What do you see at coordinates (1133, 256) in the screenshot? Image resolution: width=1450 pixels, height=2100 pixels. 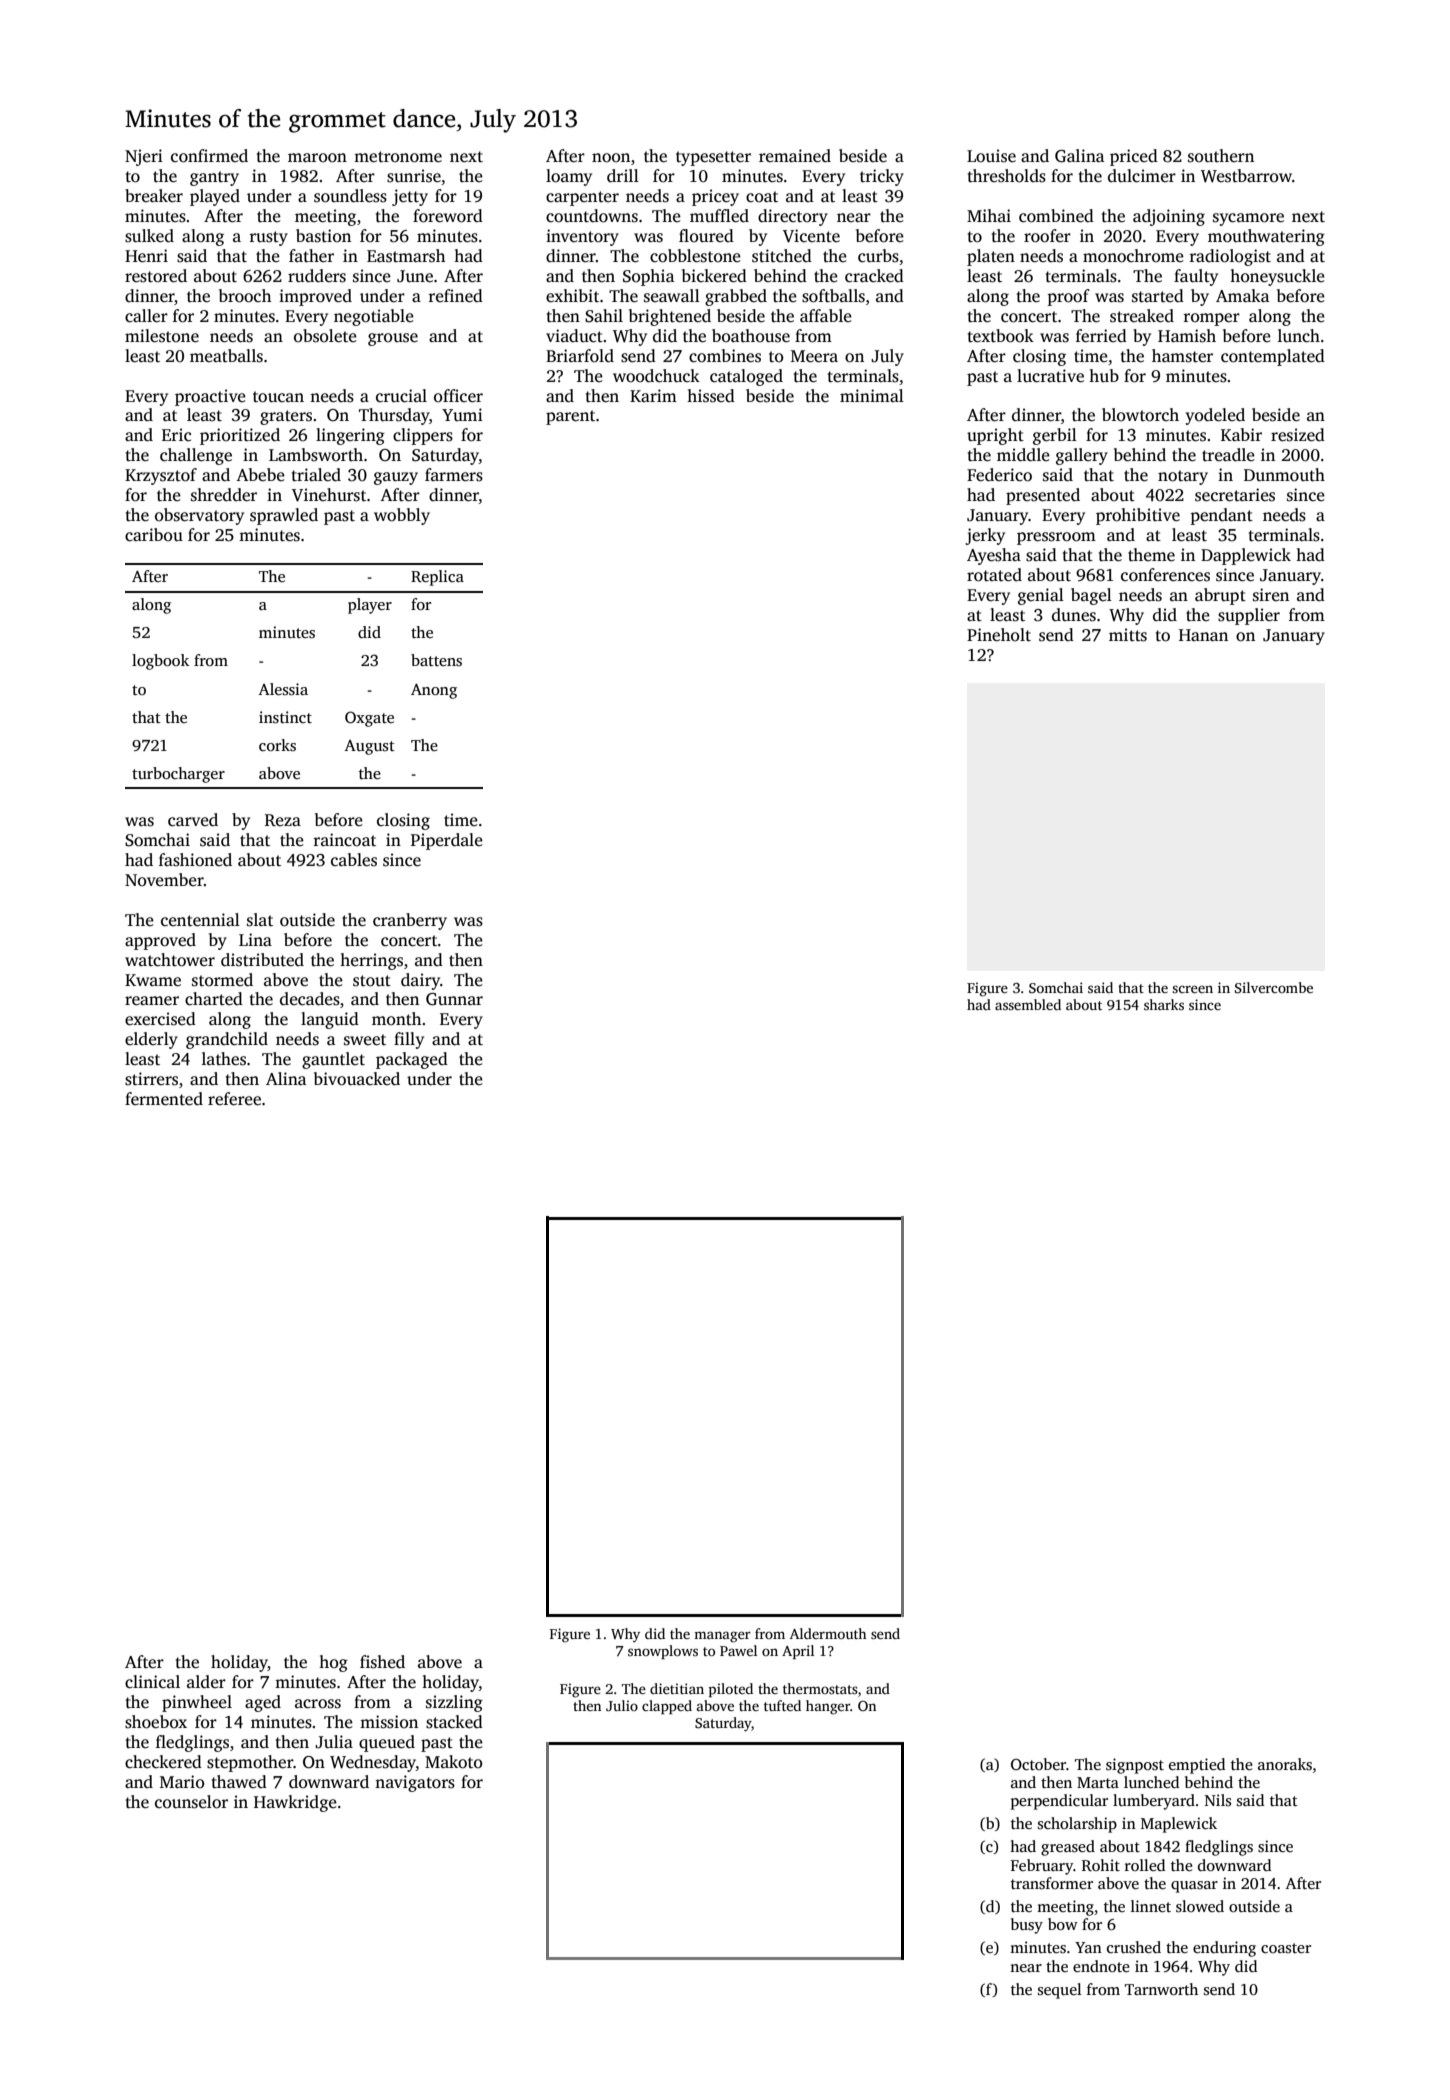 I see `monochrome` at bounding box center [1133, 256].
